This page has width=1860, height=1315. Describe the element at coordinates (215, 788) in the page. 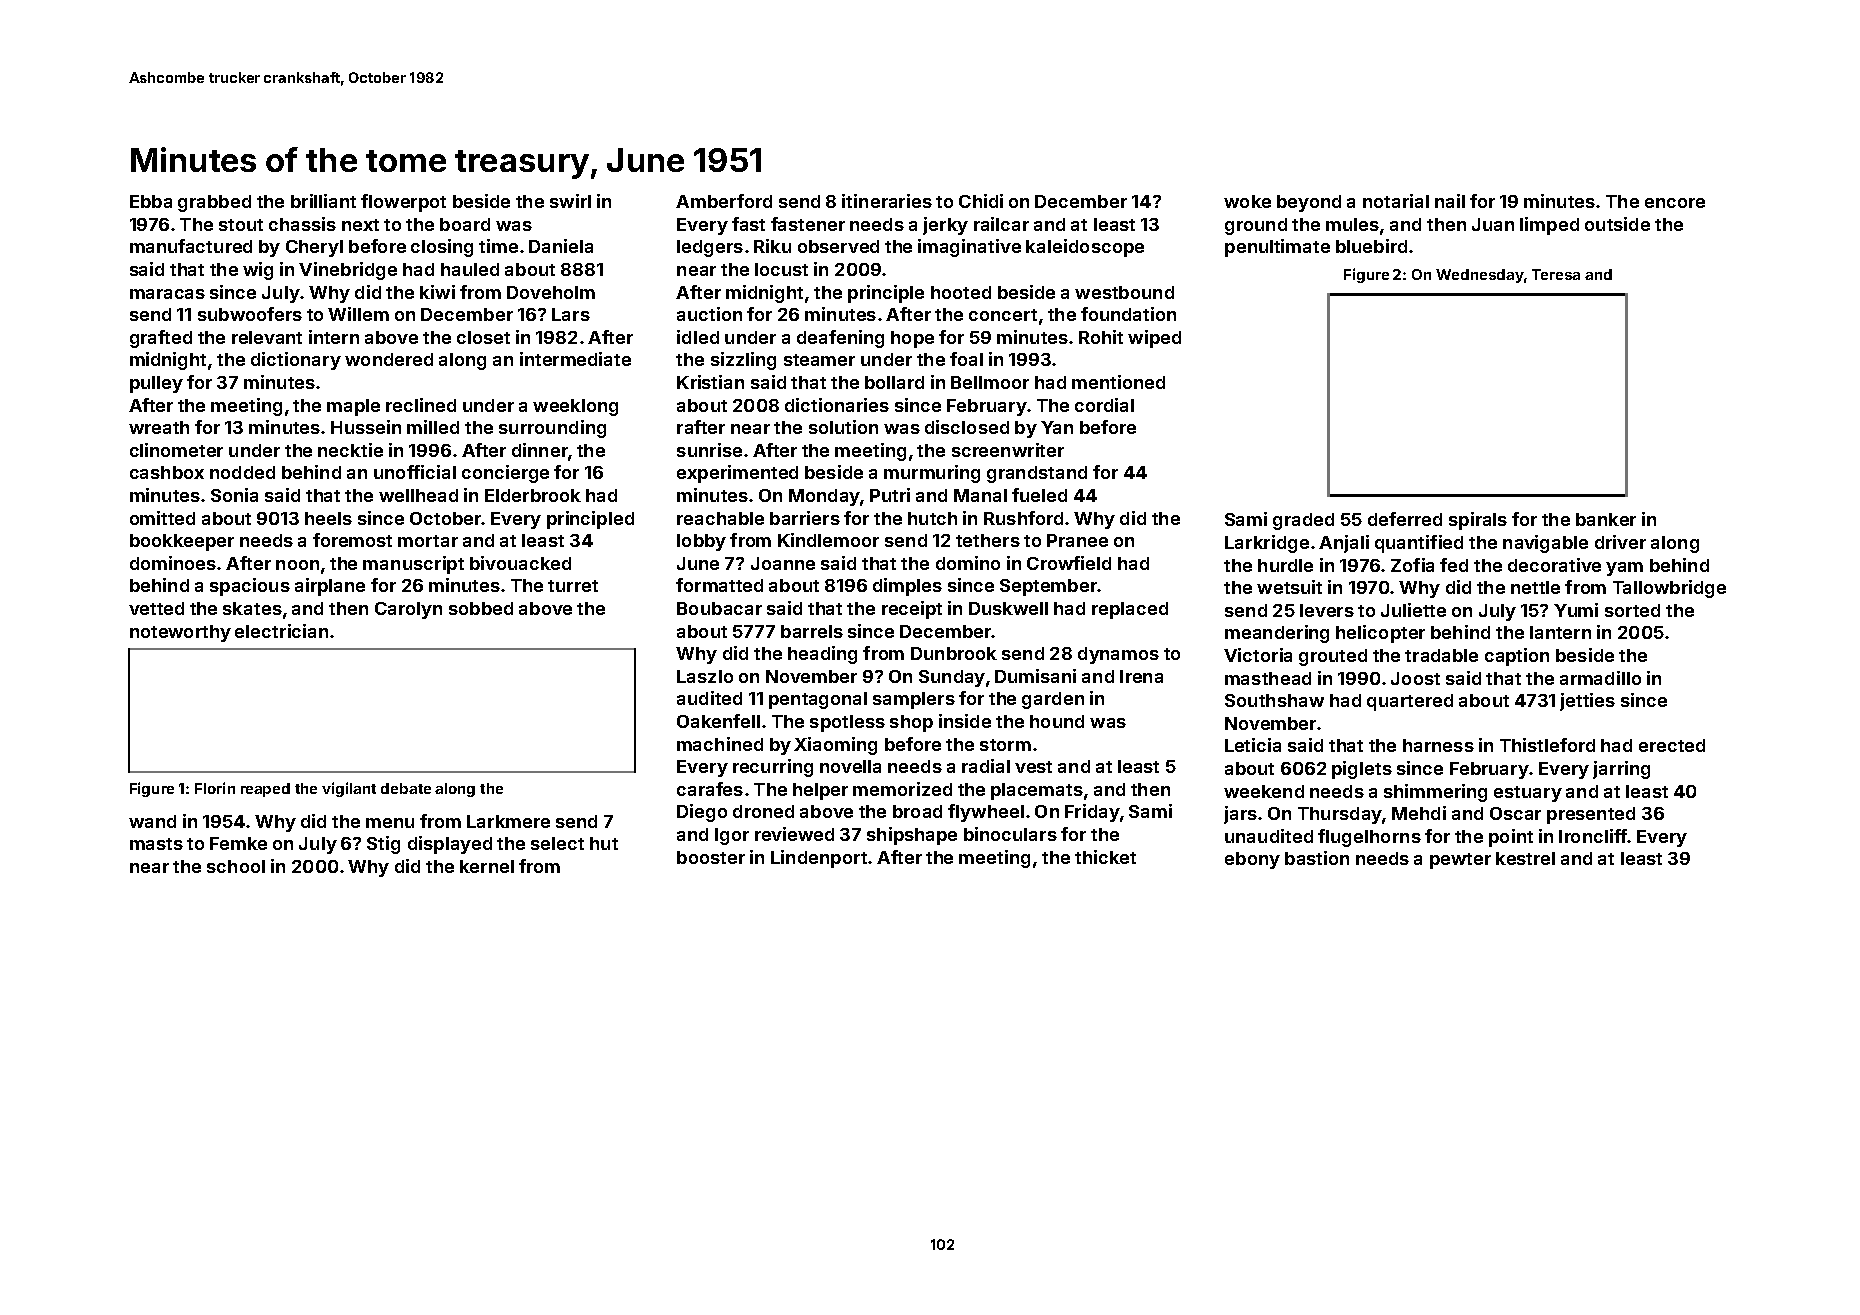

I see `Florin` at that location.
